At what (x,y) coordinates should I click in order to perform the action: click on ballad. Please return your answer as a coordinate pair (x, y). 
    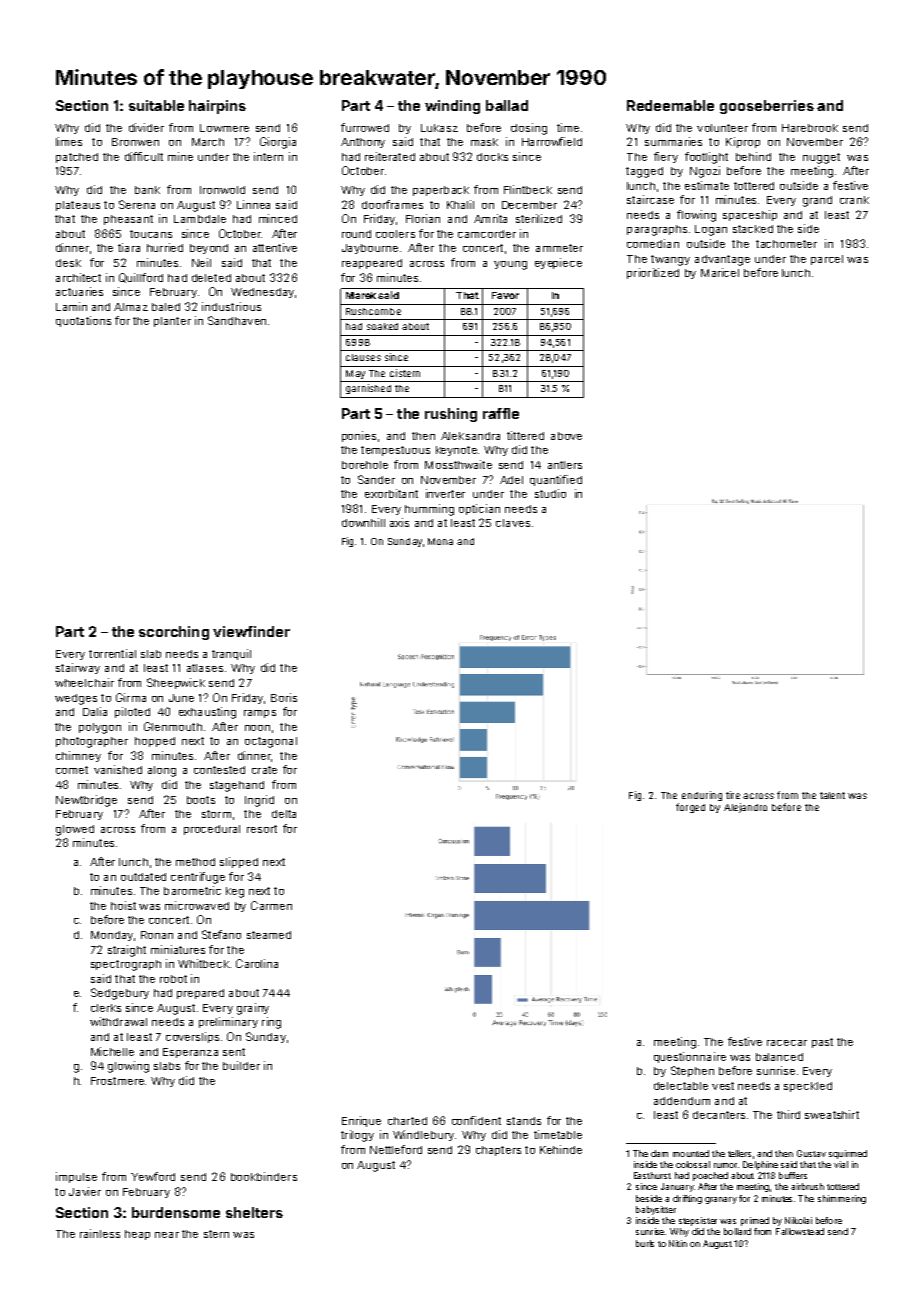
    Looking at the image, I should click on (507, 105).
